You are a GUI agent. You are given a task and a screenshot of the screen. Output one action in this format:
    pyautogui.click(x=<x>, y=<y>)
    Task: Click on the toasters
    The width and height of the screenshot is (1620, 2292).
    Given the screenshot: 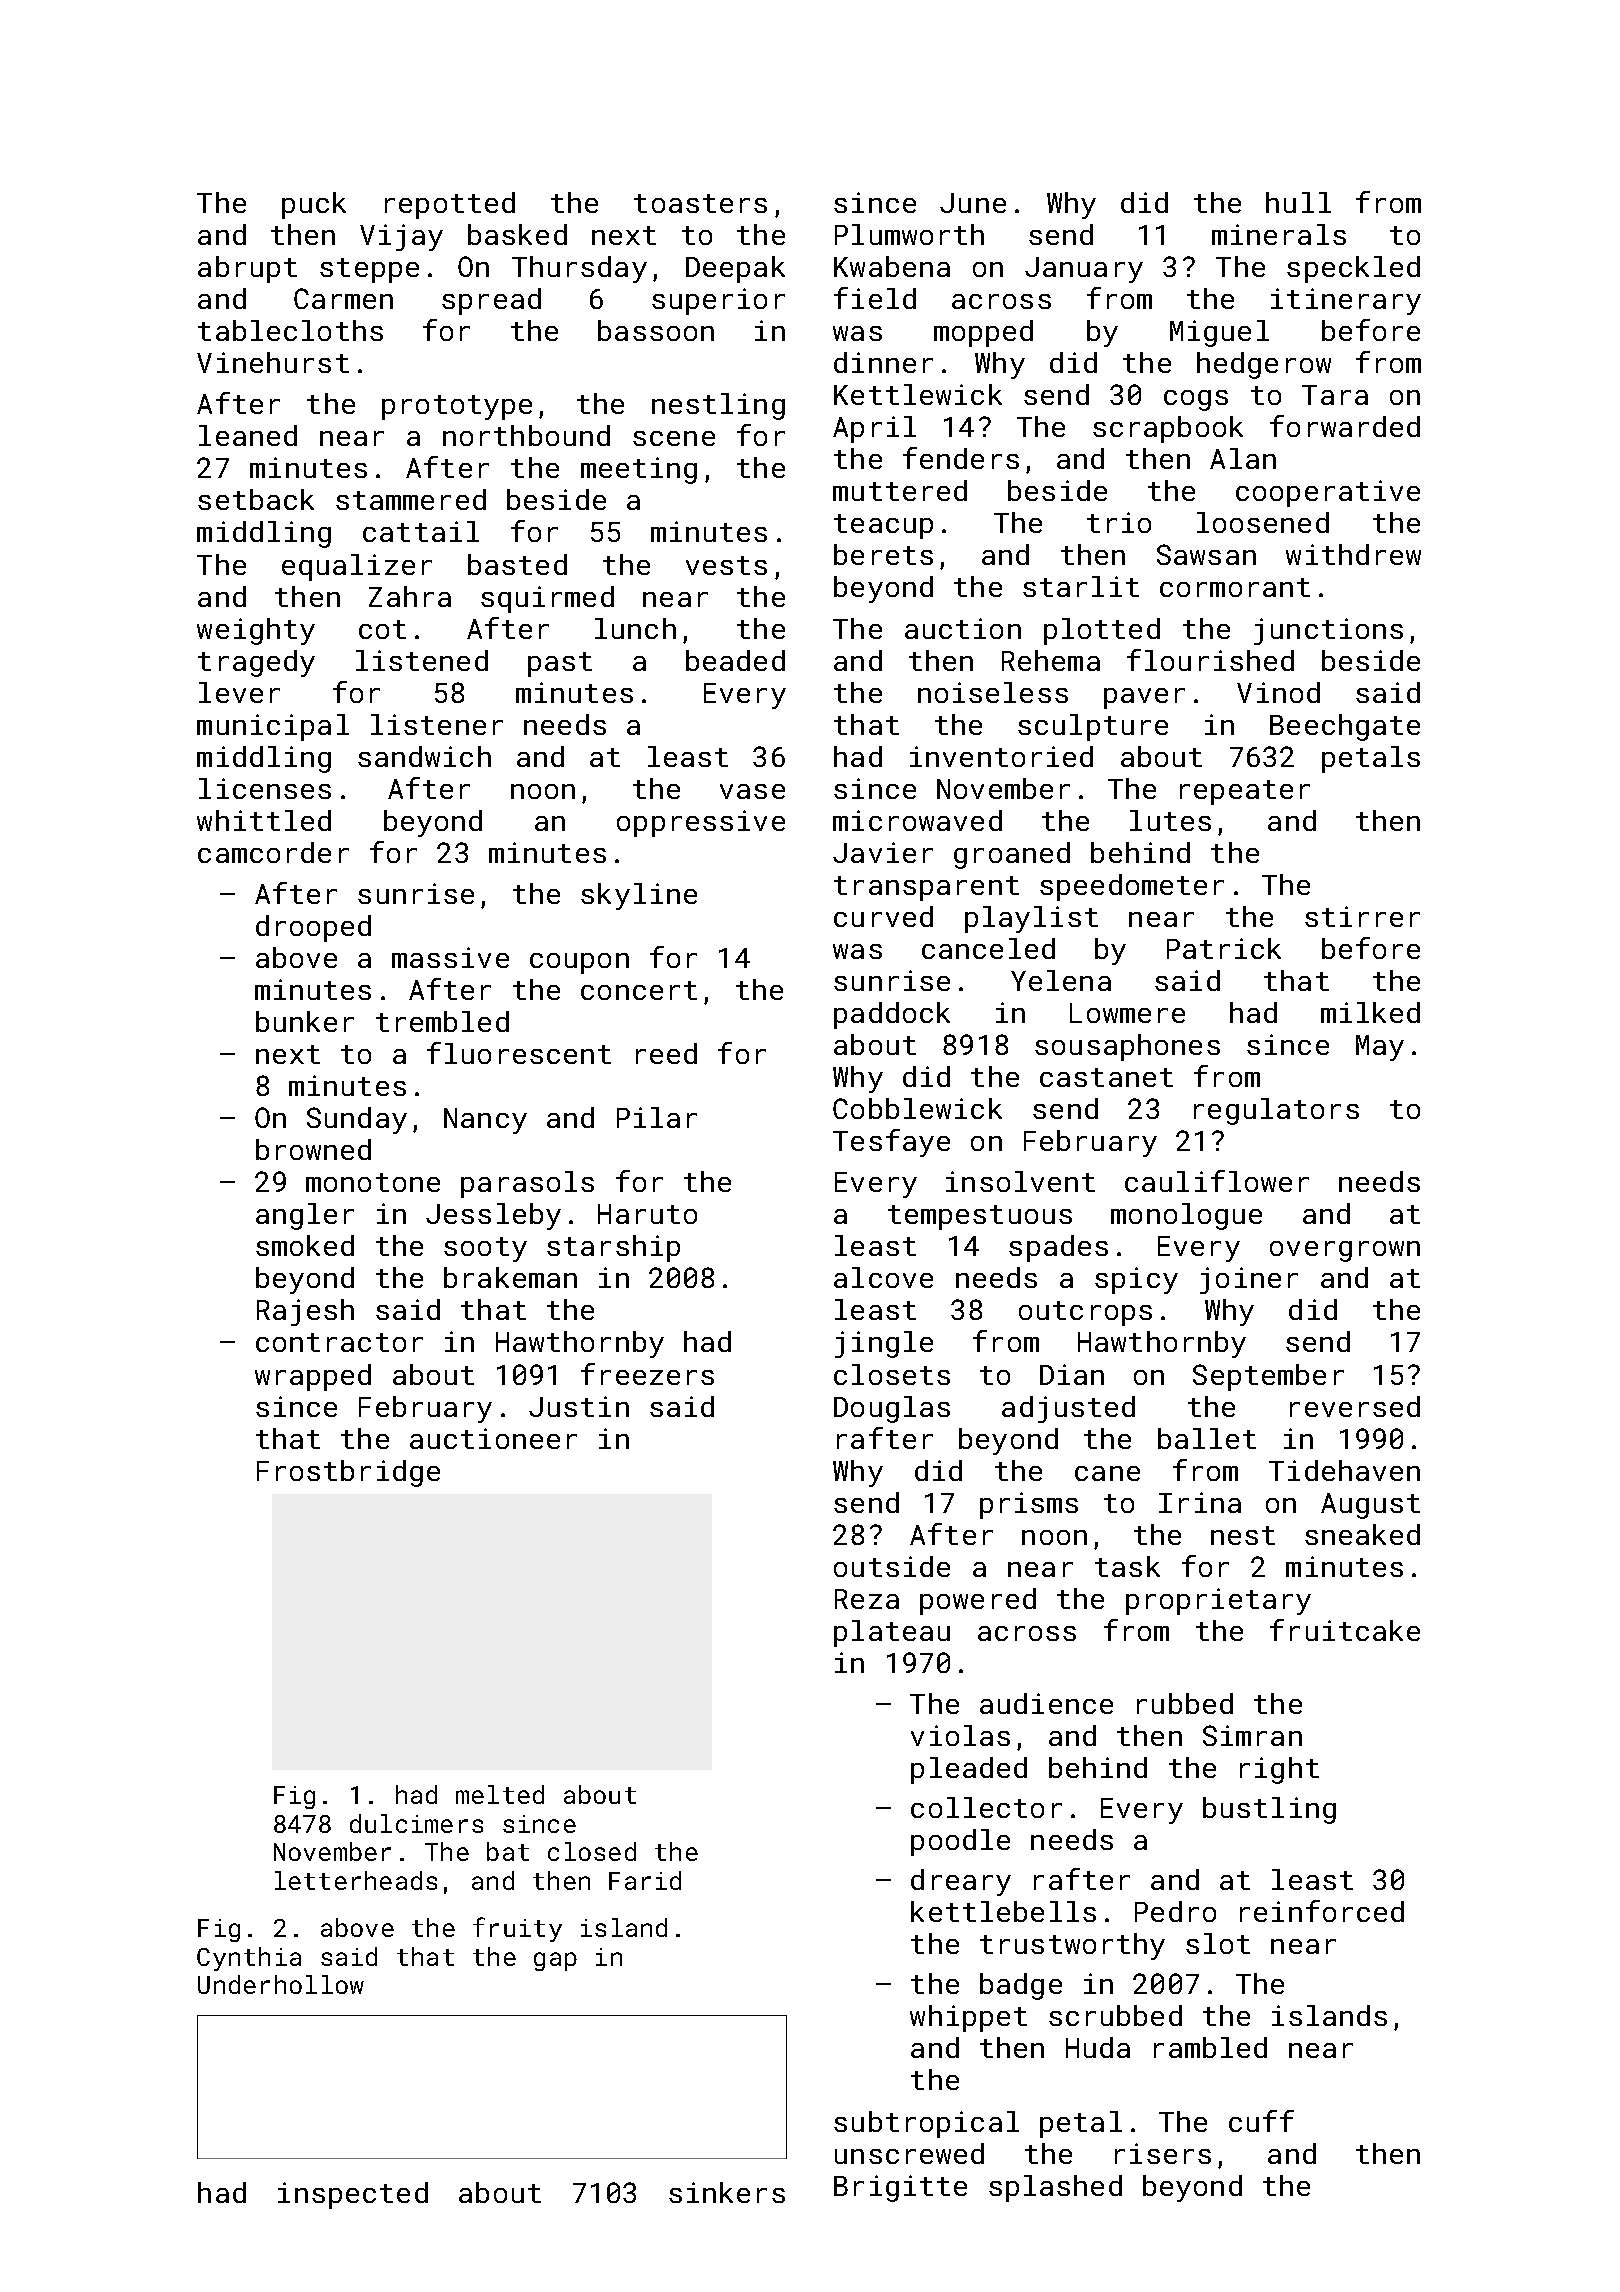 What is the action you would take?
    pyautogui.click(x=700, y=203)
